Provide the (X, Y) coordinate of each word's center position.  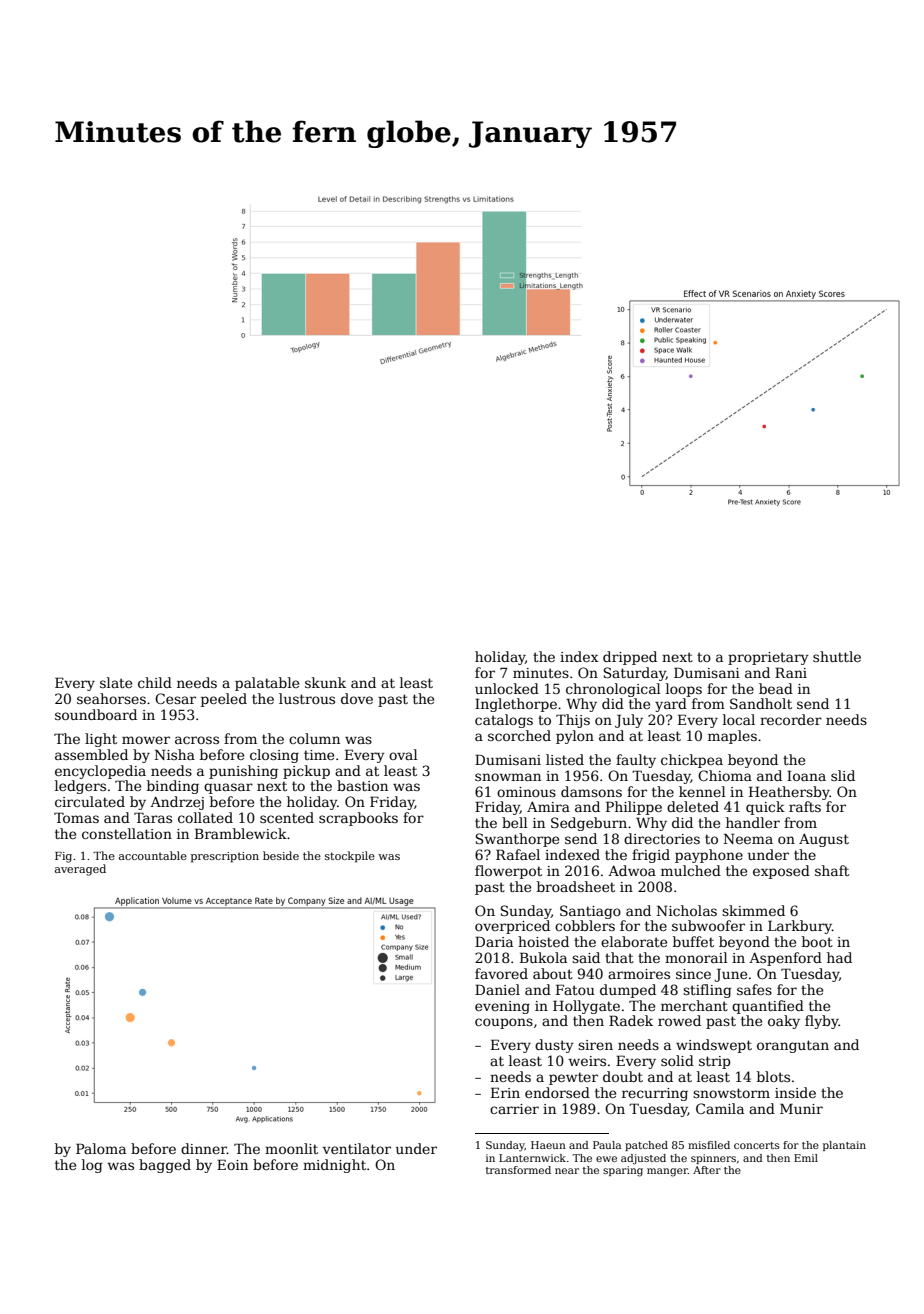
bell (515, 822)
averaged (80, 870)
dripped (630, 658)
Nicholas (686, 910)
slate (116, 682)
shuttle (837, 656)
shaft (832, 870)
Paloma (101, 1148)
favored (501, 973)
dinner (204, 1148)
